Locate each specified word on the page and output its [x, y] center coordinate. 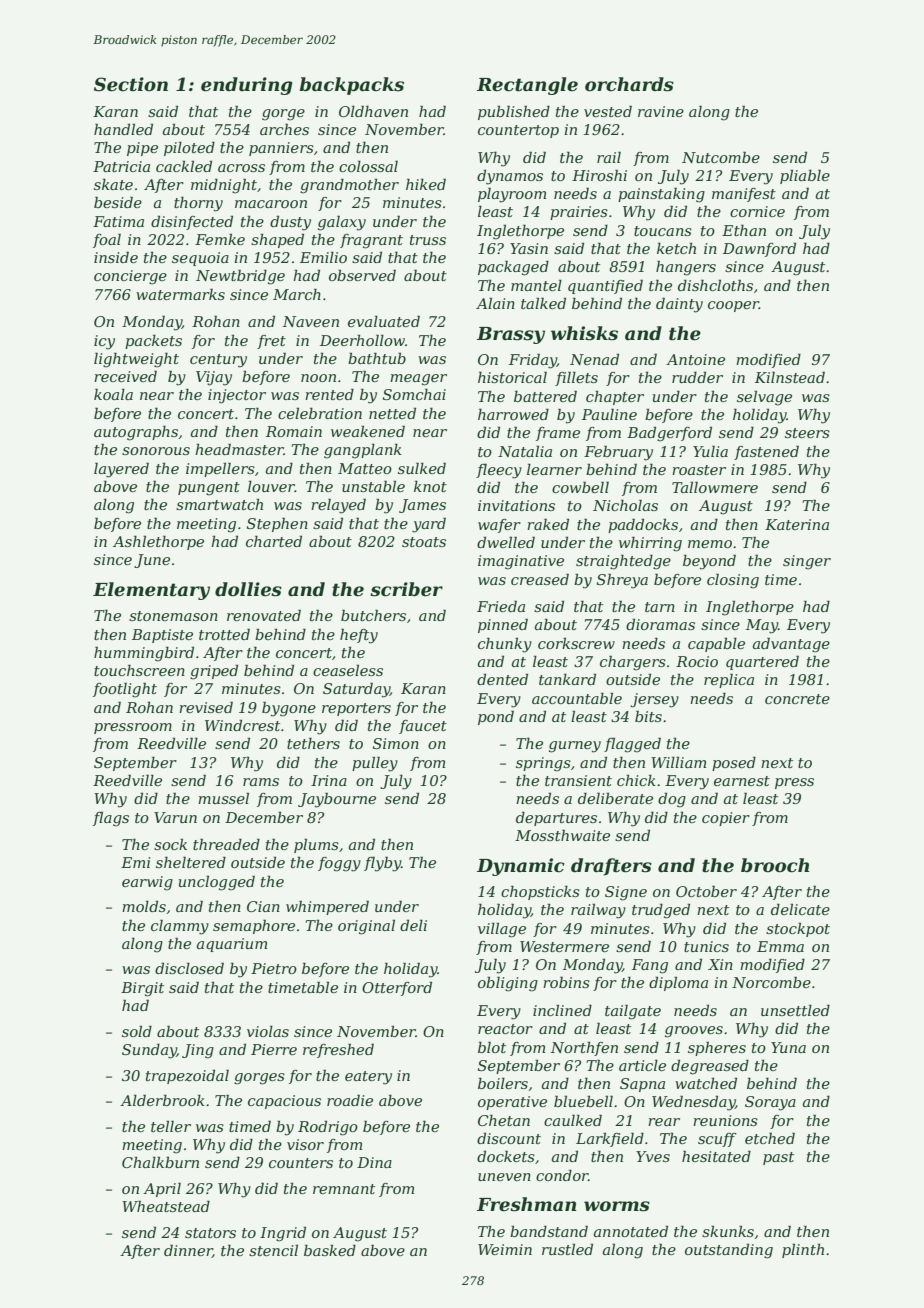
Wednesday [693, 1103]
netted [392, 413]
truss [428, 240]
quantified [605, 286]
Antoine [695, 359]
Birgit [142, 989]
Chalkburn [160, 1162]
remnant [344, 1189]
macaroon [271, 204]
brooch [775, 865]
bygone [289, 709]
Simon [396, 743]
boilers [503, 1083]
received [125, 376]
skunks [728, 1231]
